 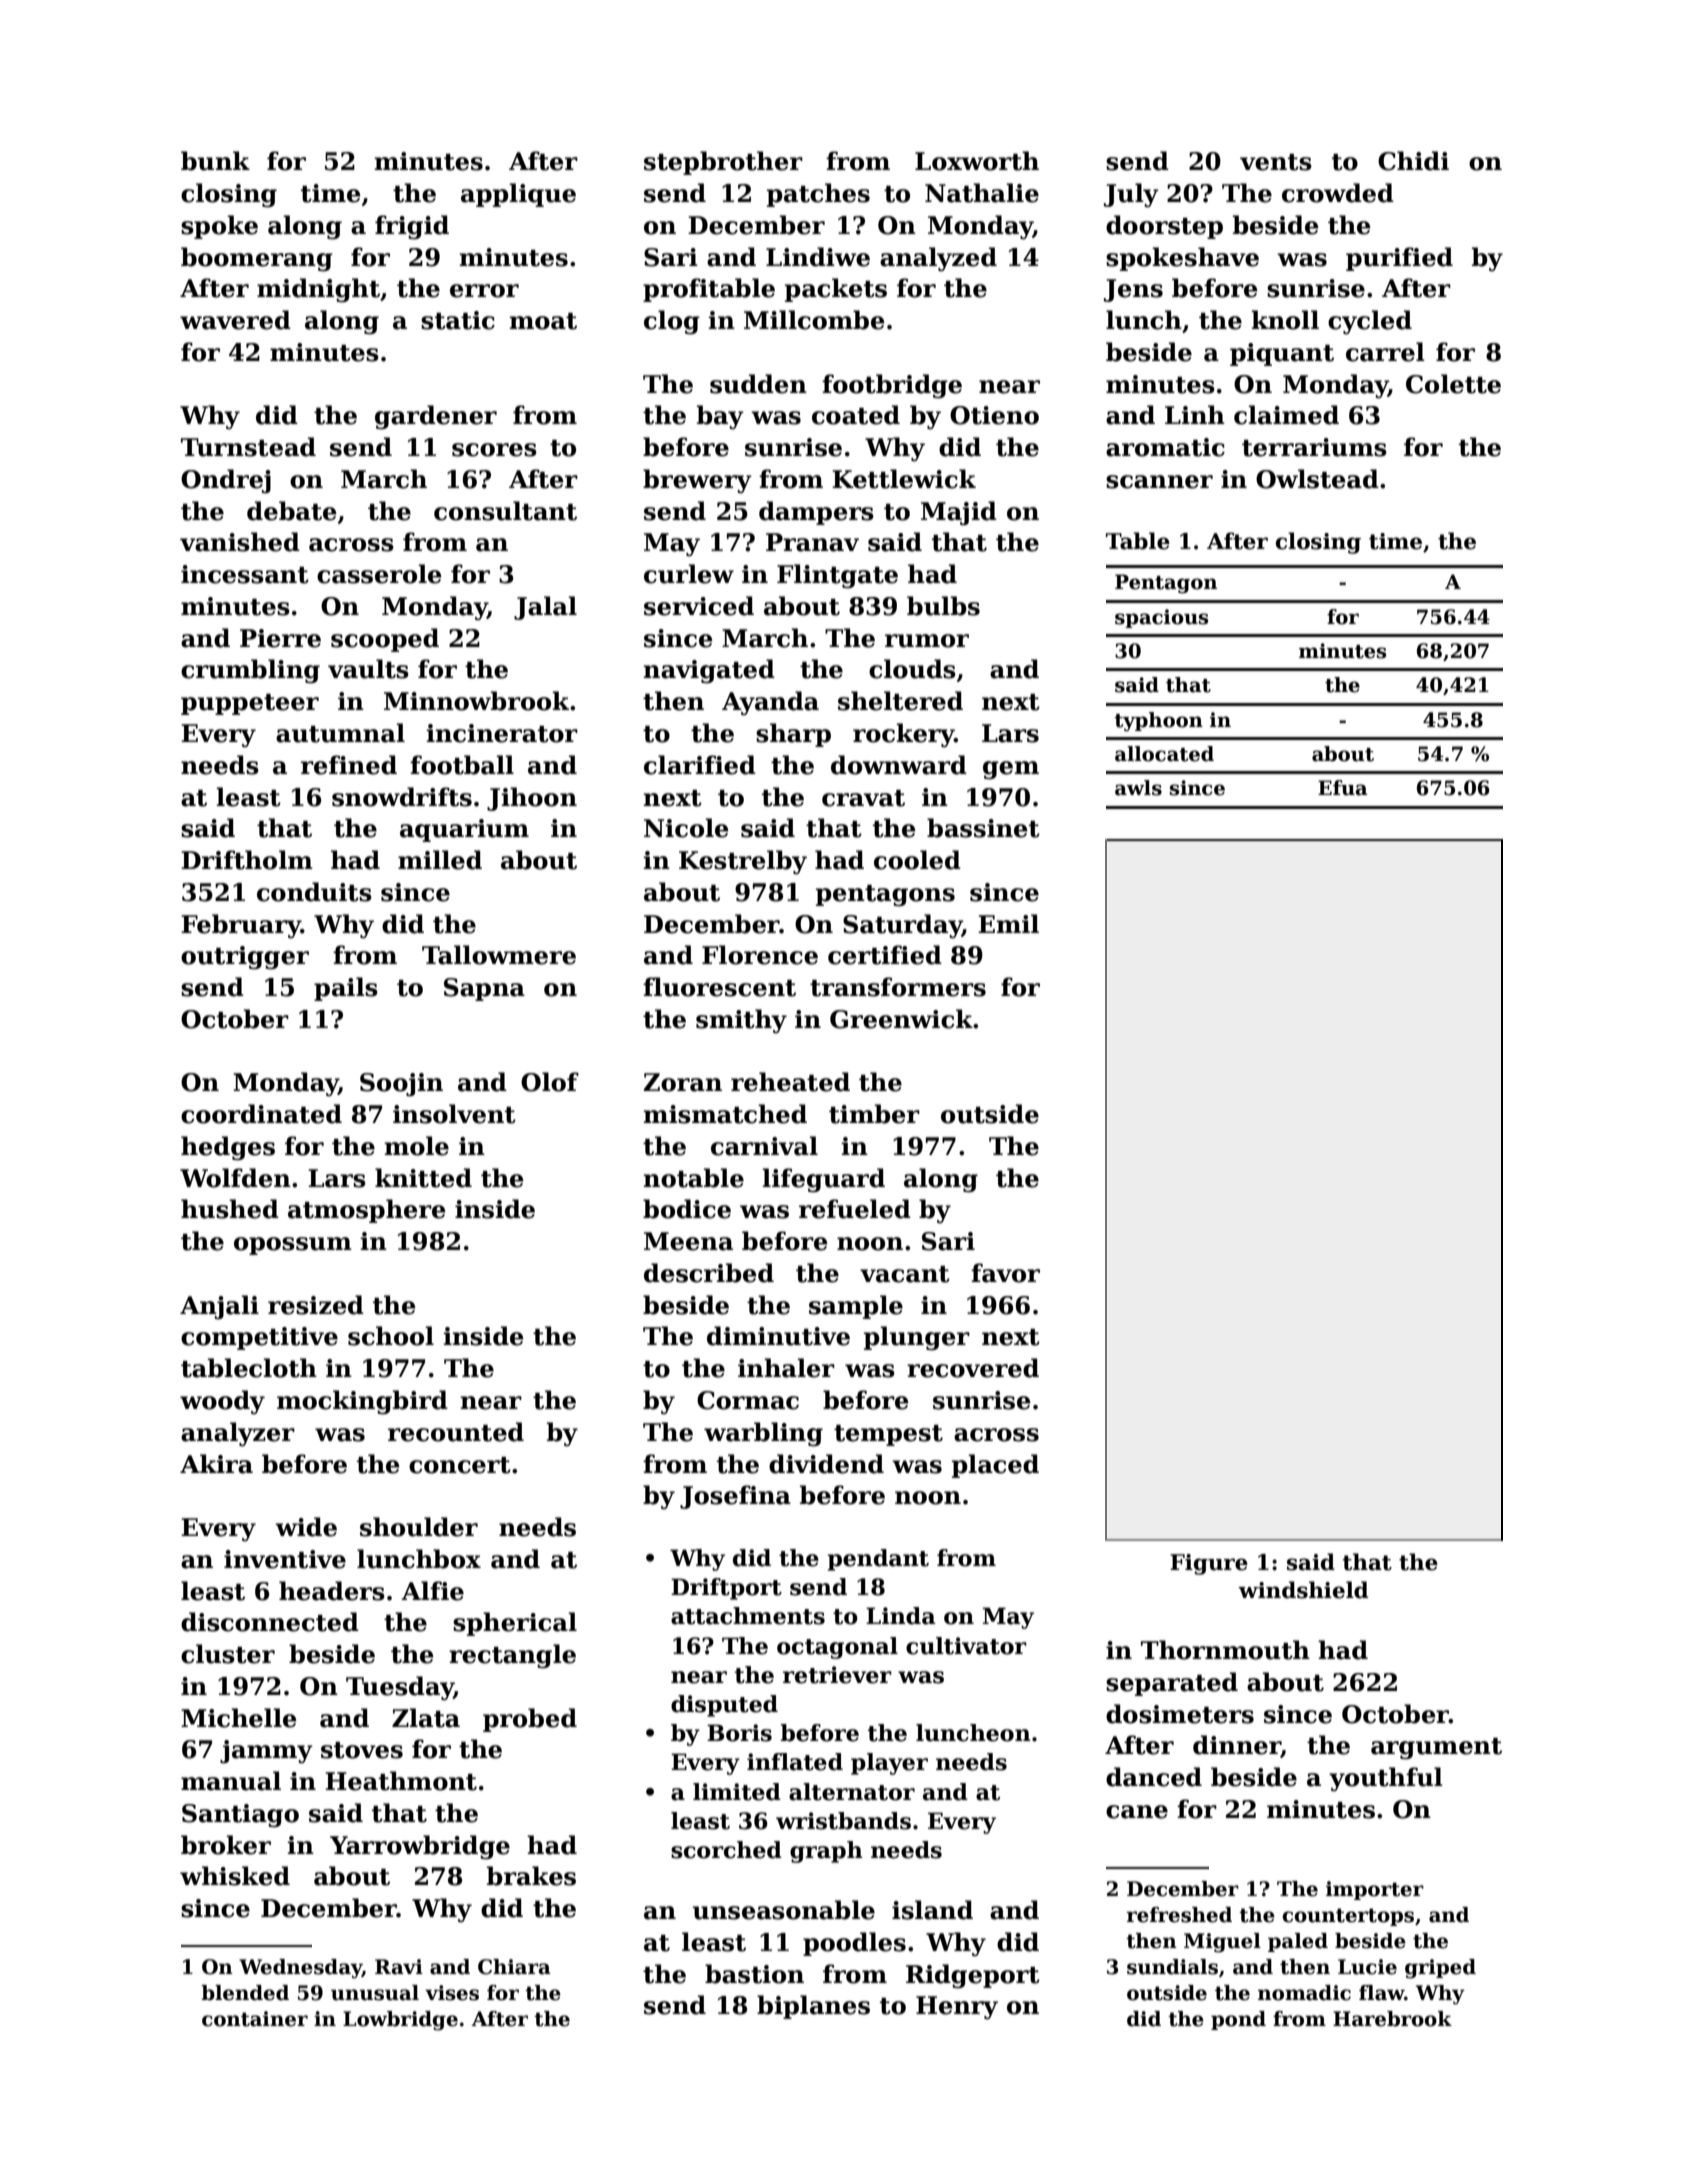 What do you see at coordinates (917, 860) in the image?
I see `cooled` at bounding box center [917, 860].
